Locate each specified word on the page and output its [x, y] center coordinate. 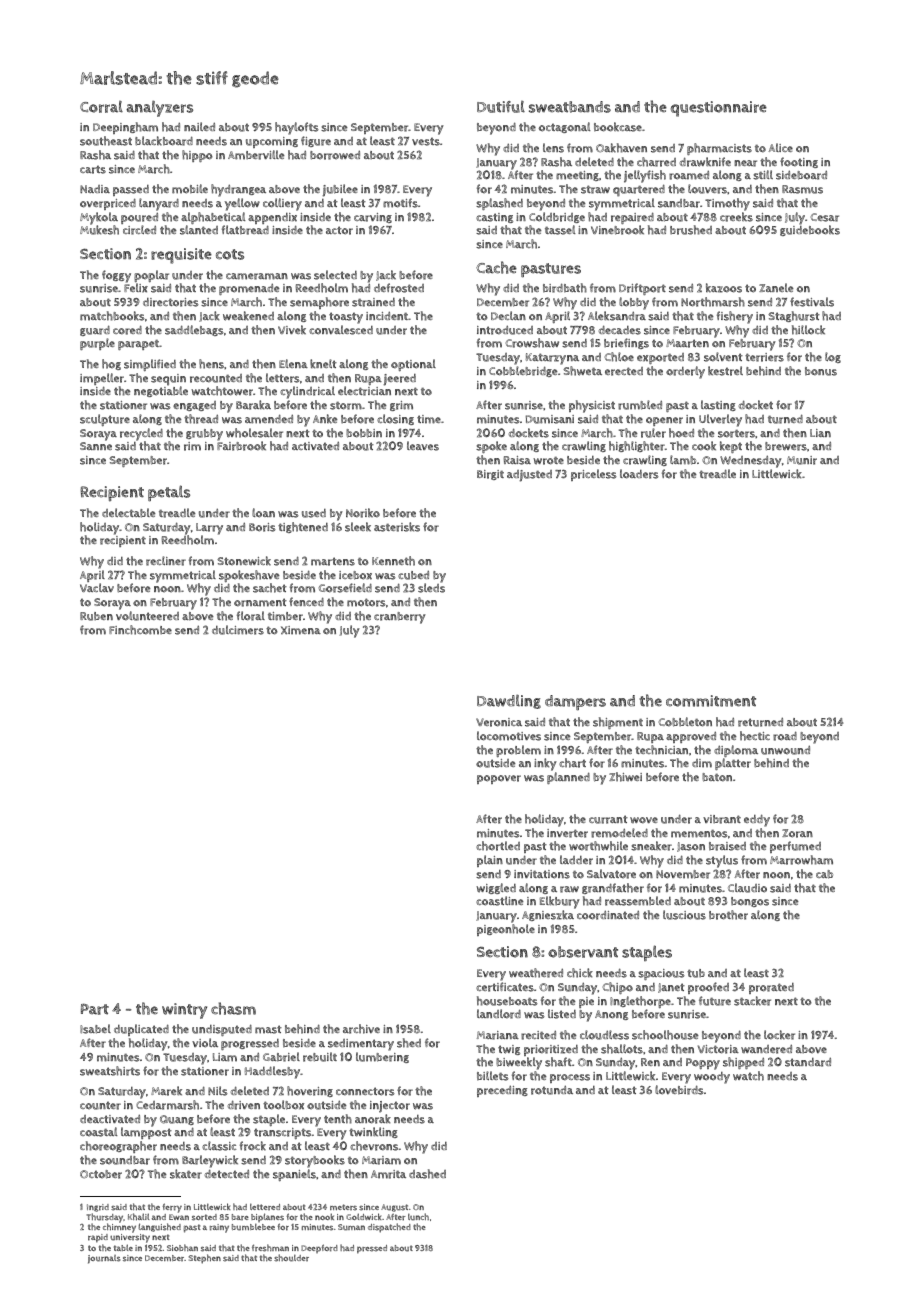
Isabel [95, 1029]
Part [95, 1009]
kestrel [725, 371]
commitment [711, 701]
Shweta [582, 371]
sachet [270, 588]
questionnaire [719, 109]
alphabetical [213, 218]
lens [553, 148]
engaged [194, 406]
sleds [431, 588]
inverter [567, 833]
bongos [750, 902]
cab [824, 874]
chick [580, 973]
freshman [270, 1248]
